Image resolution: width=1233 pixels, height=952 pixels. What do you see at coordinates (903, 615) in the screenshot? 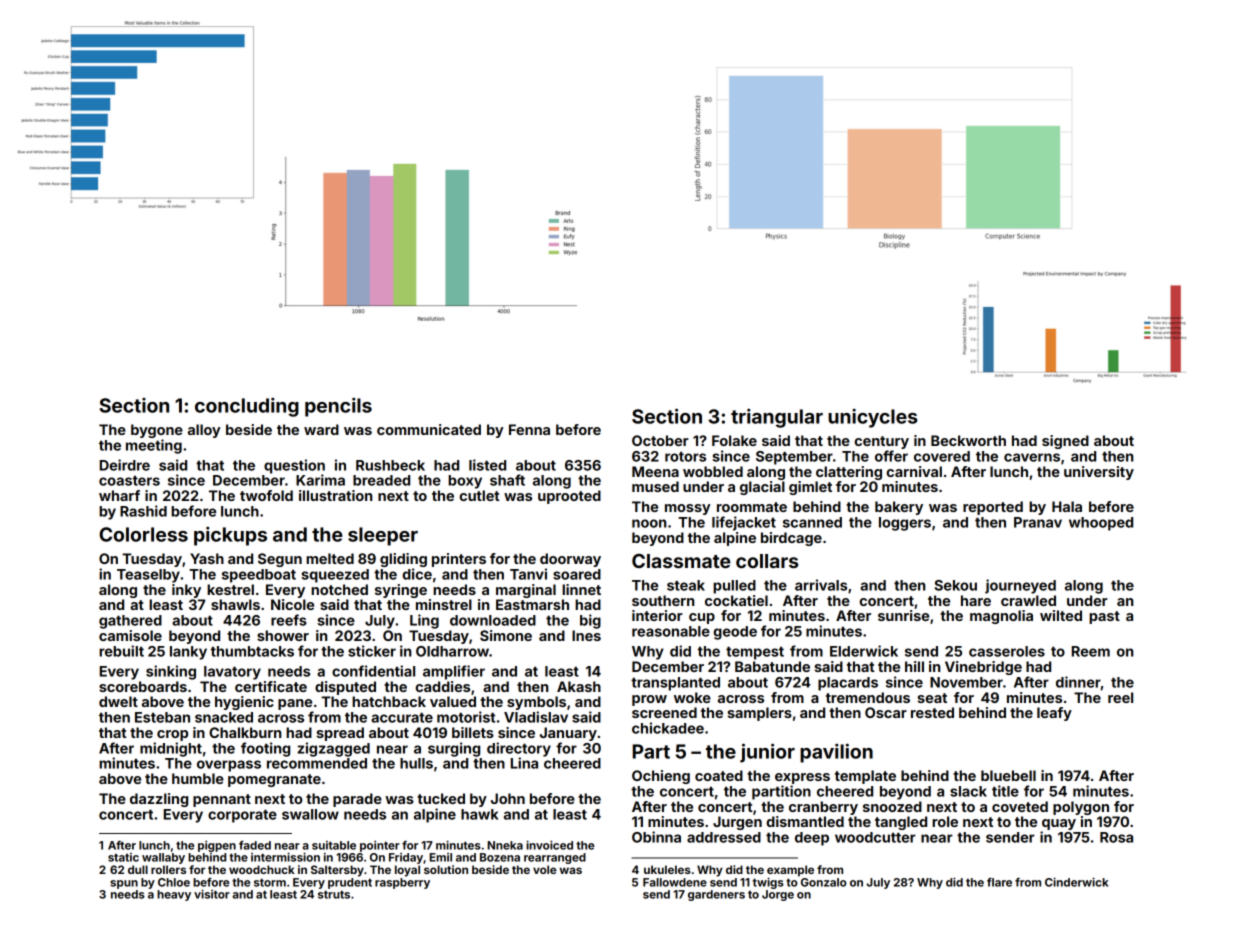
I see `sunrise` at bounding box center [903, 615].
